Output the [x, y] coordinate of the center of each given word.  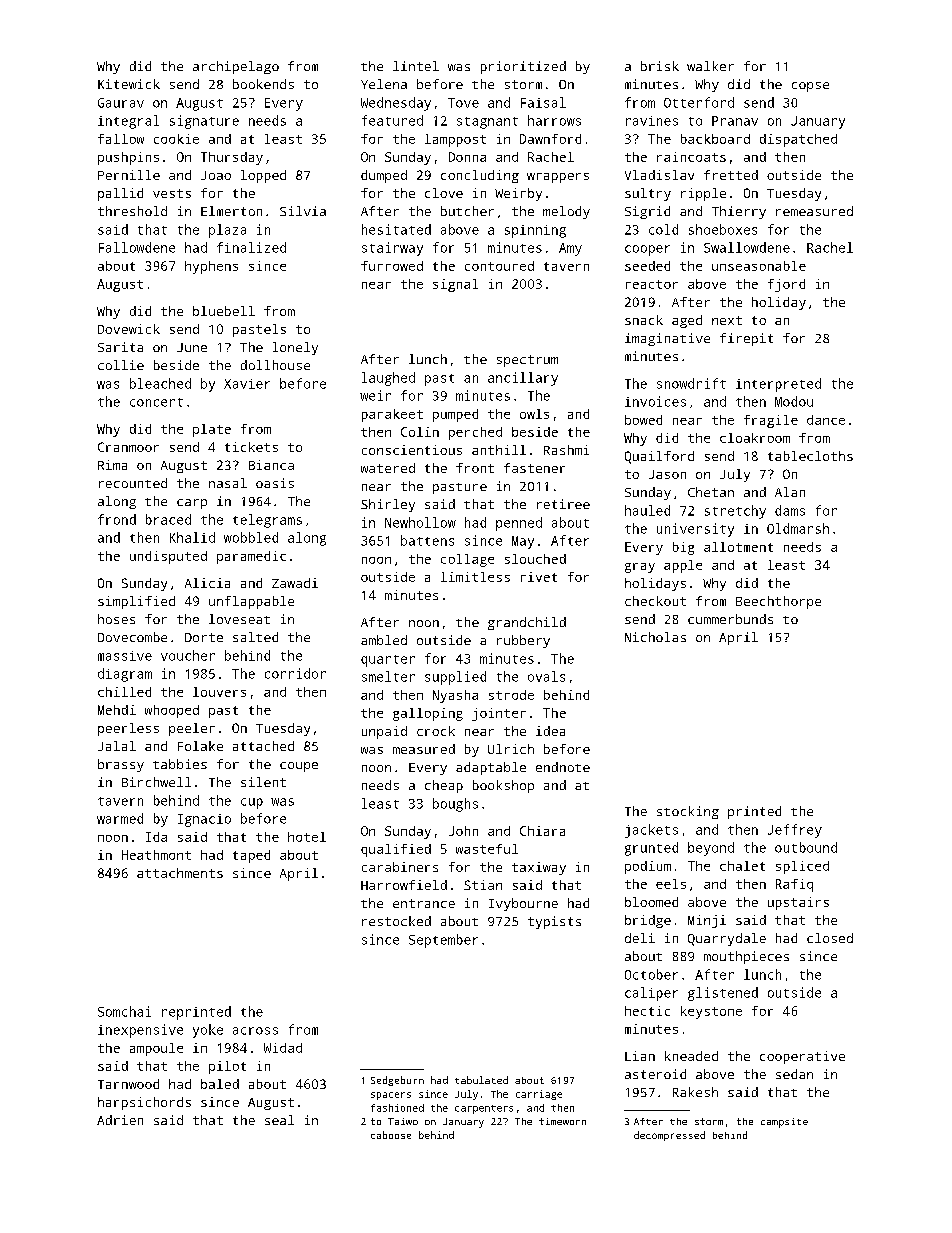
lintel [416, 66]
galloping [428, 714]
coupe [299, 767]
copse [810, 87]
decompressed [669, 1136]
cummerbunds [730, 619]
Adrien [120, 1120]
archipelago [236, 67]
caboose [391, 1135]
